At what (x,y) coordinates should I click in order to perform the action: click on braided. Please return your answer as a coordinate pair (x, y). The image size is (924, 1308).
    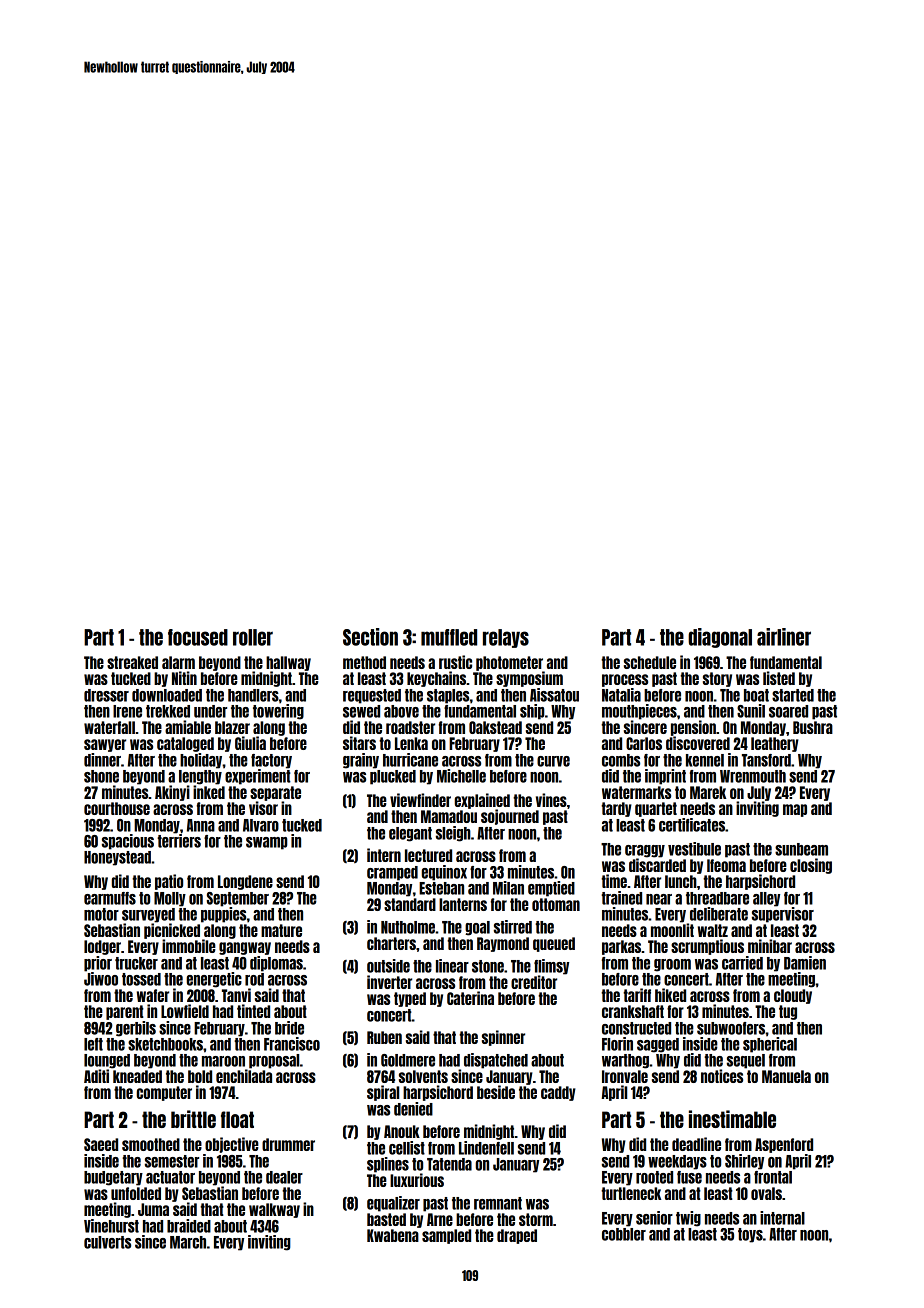
    Looking at the image, I should click on (189, 1226).
